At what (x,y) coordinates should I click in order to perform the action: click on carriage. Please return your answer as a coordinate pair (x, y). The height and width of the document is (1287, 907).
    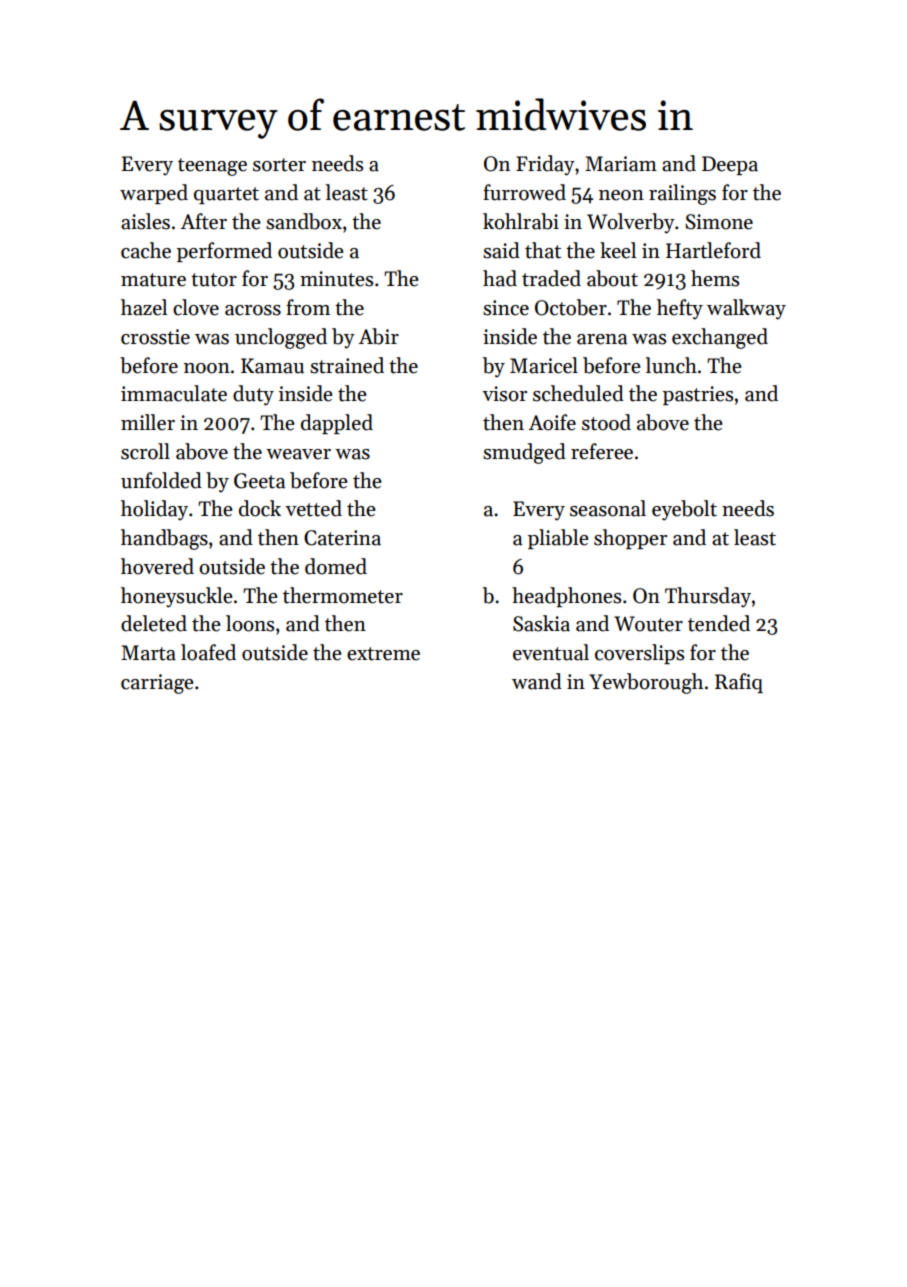
    Looking at the image, I should click on (157, 684).
